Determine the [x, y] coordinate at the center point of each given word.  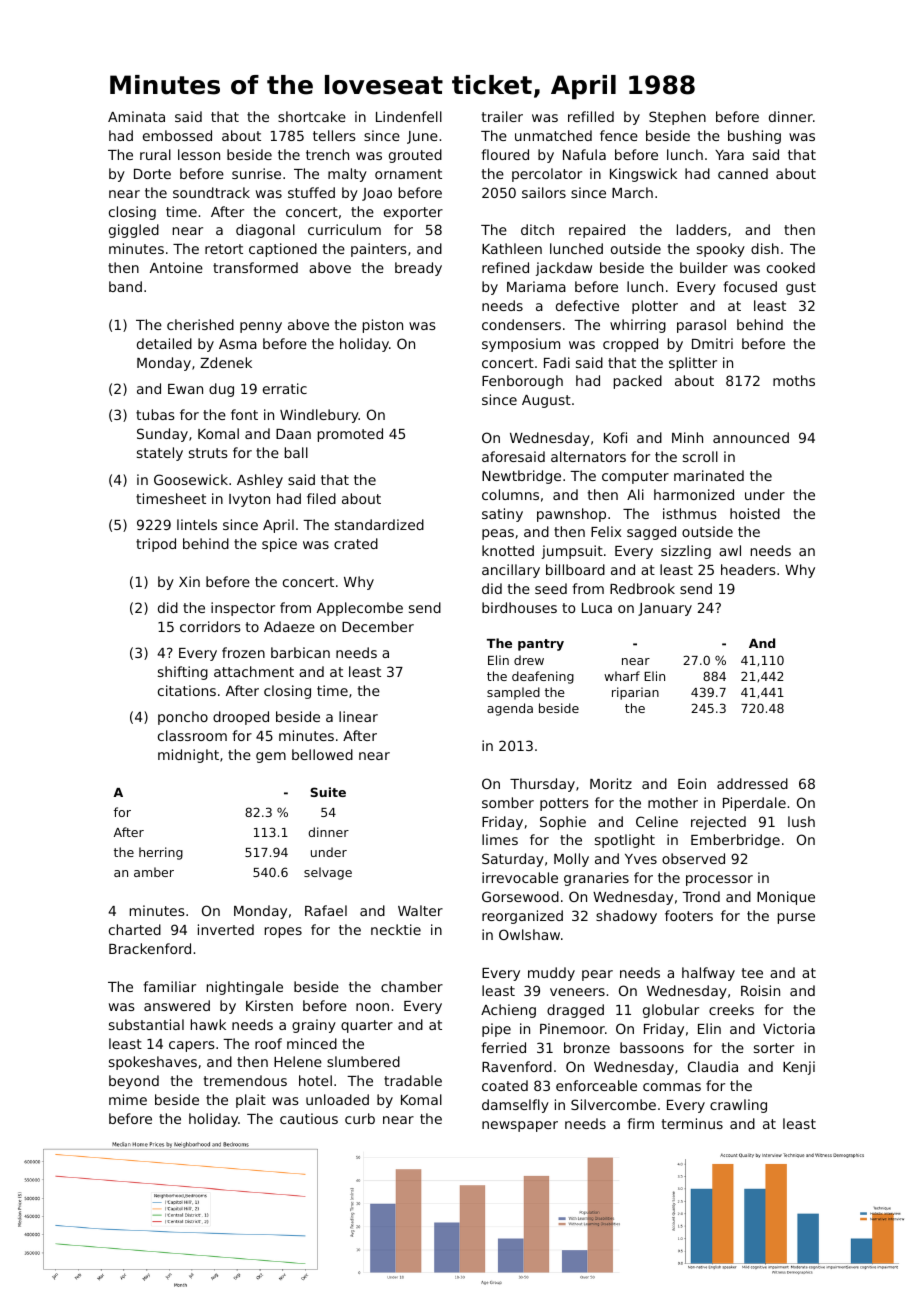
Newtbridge [521, 477]
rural [155, 154]
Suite [328, 792]
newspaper [520, 1126]
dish [765, 248]
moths [794, 380]
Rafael [326, 910]
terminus [692, 1123]
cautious [309, 1118]
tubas [155, 414]
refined [505, 267]
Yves [641, 859]
